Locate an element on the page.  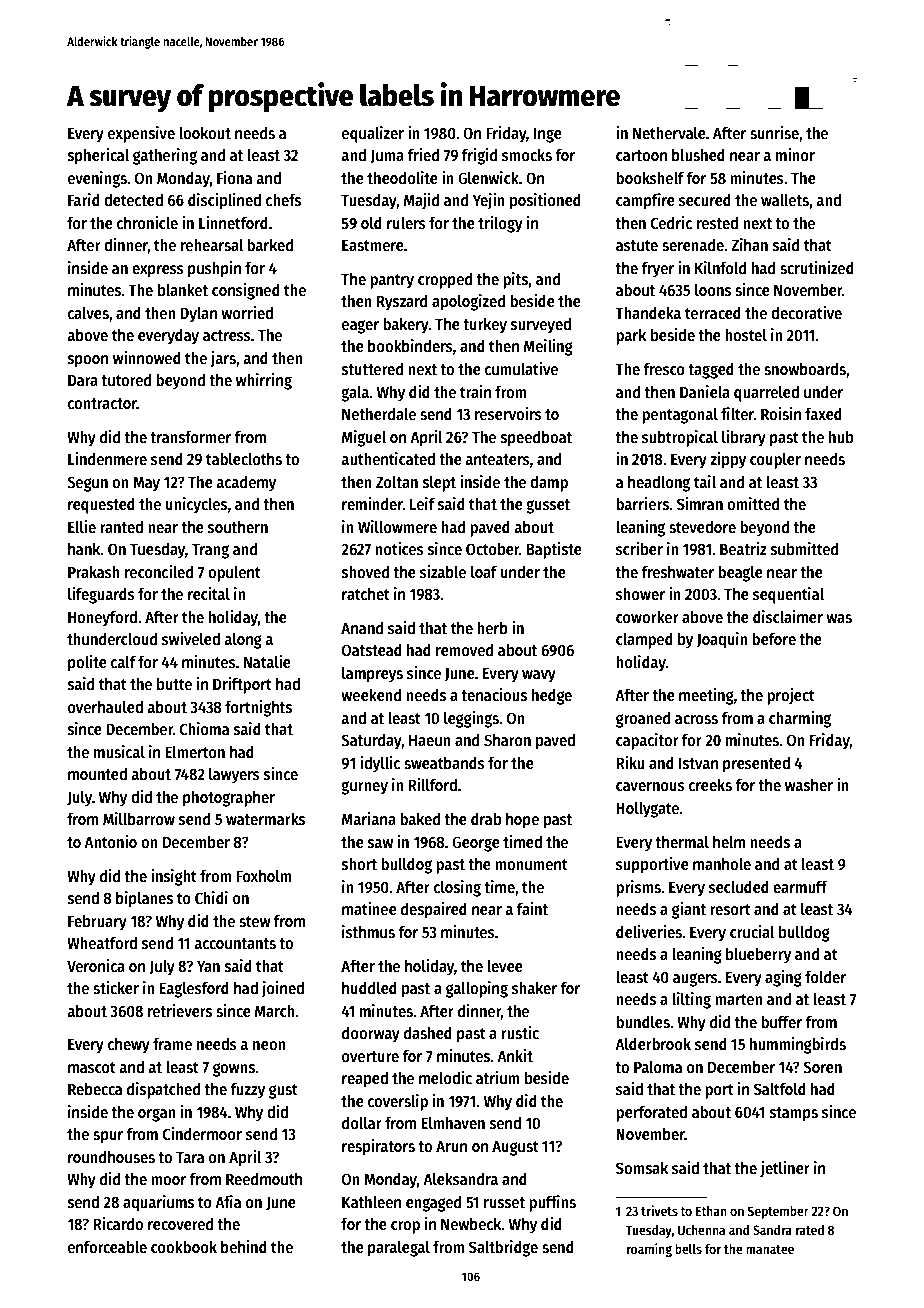
Eastmere is located at coordinates (373, 245).
